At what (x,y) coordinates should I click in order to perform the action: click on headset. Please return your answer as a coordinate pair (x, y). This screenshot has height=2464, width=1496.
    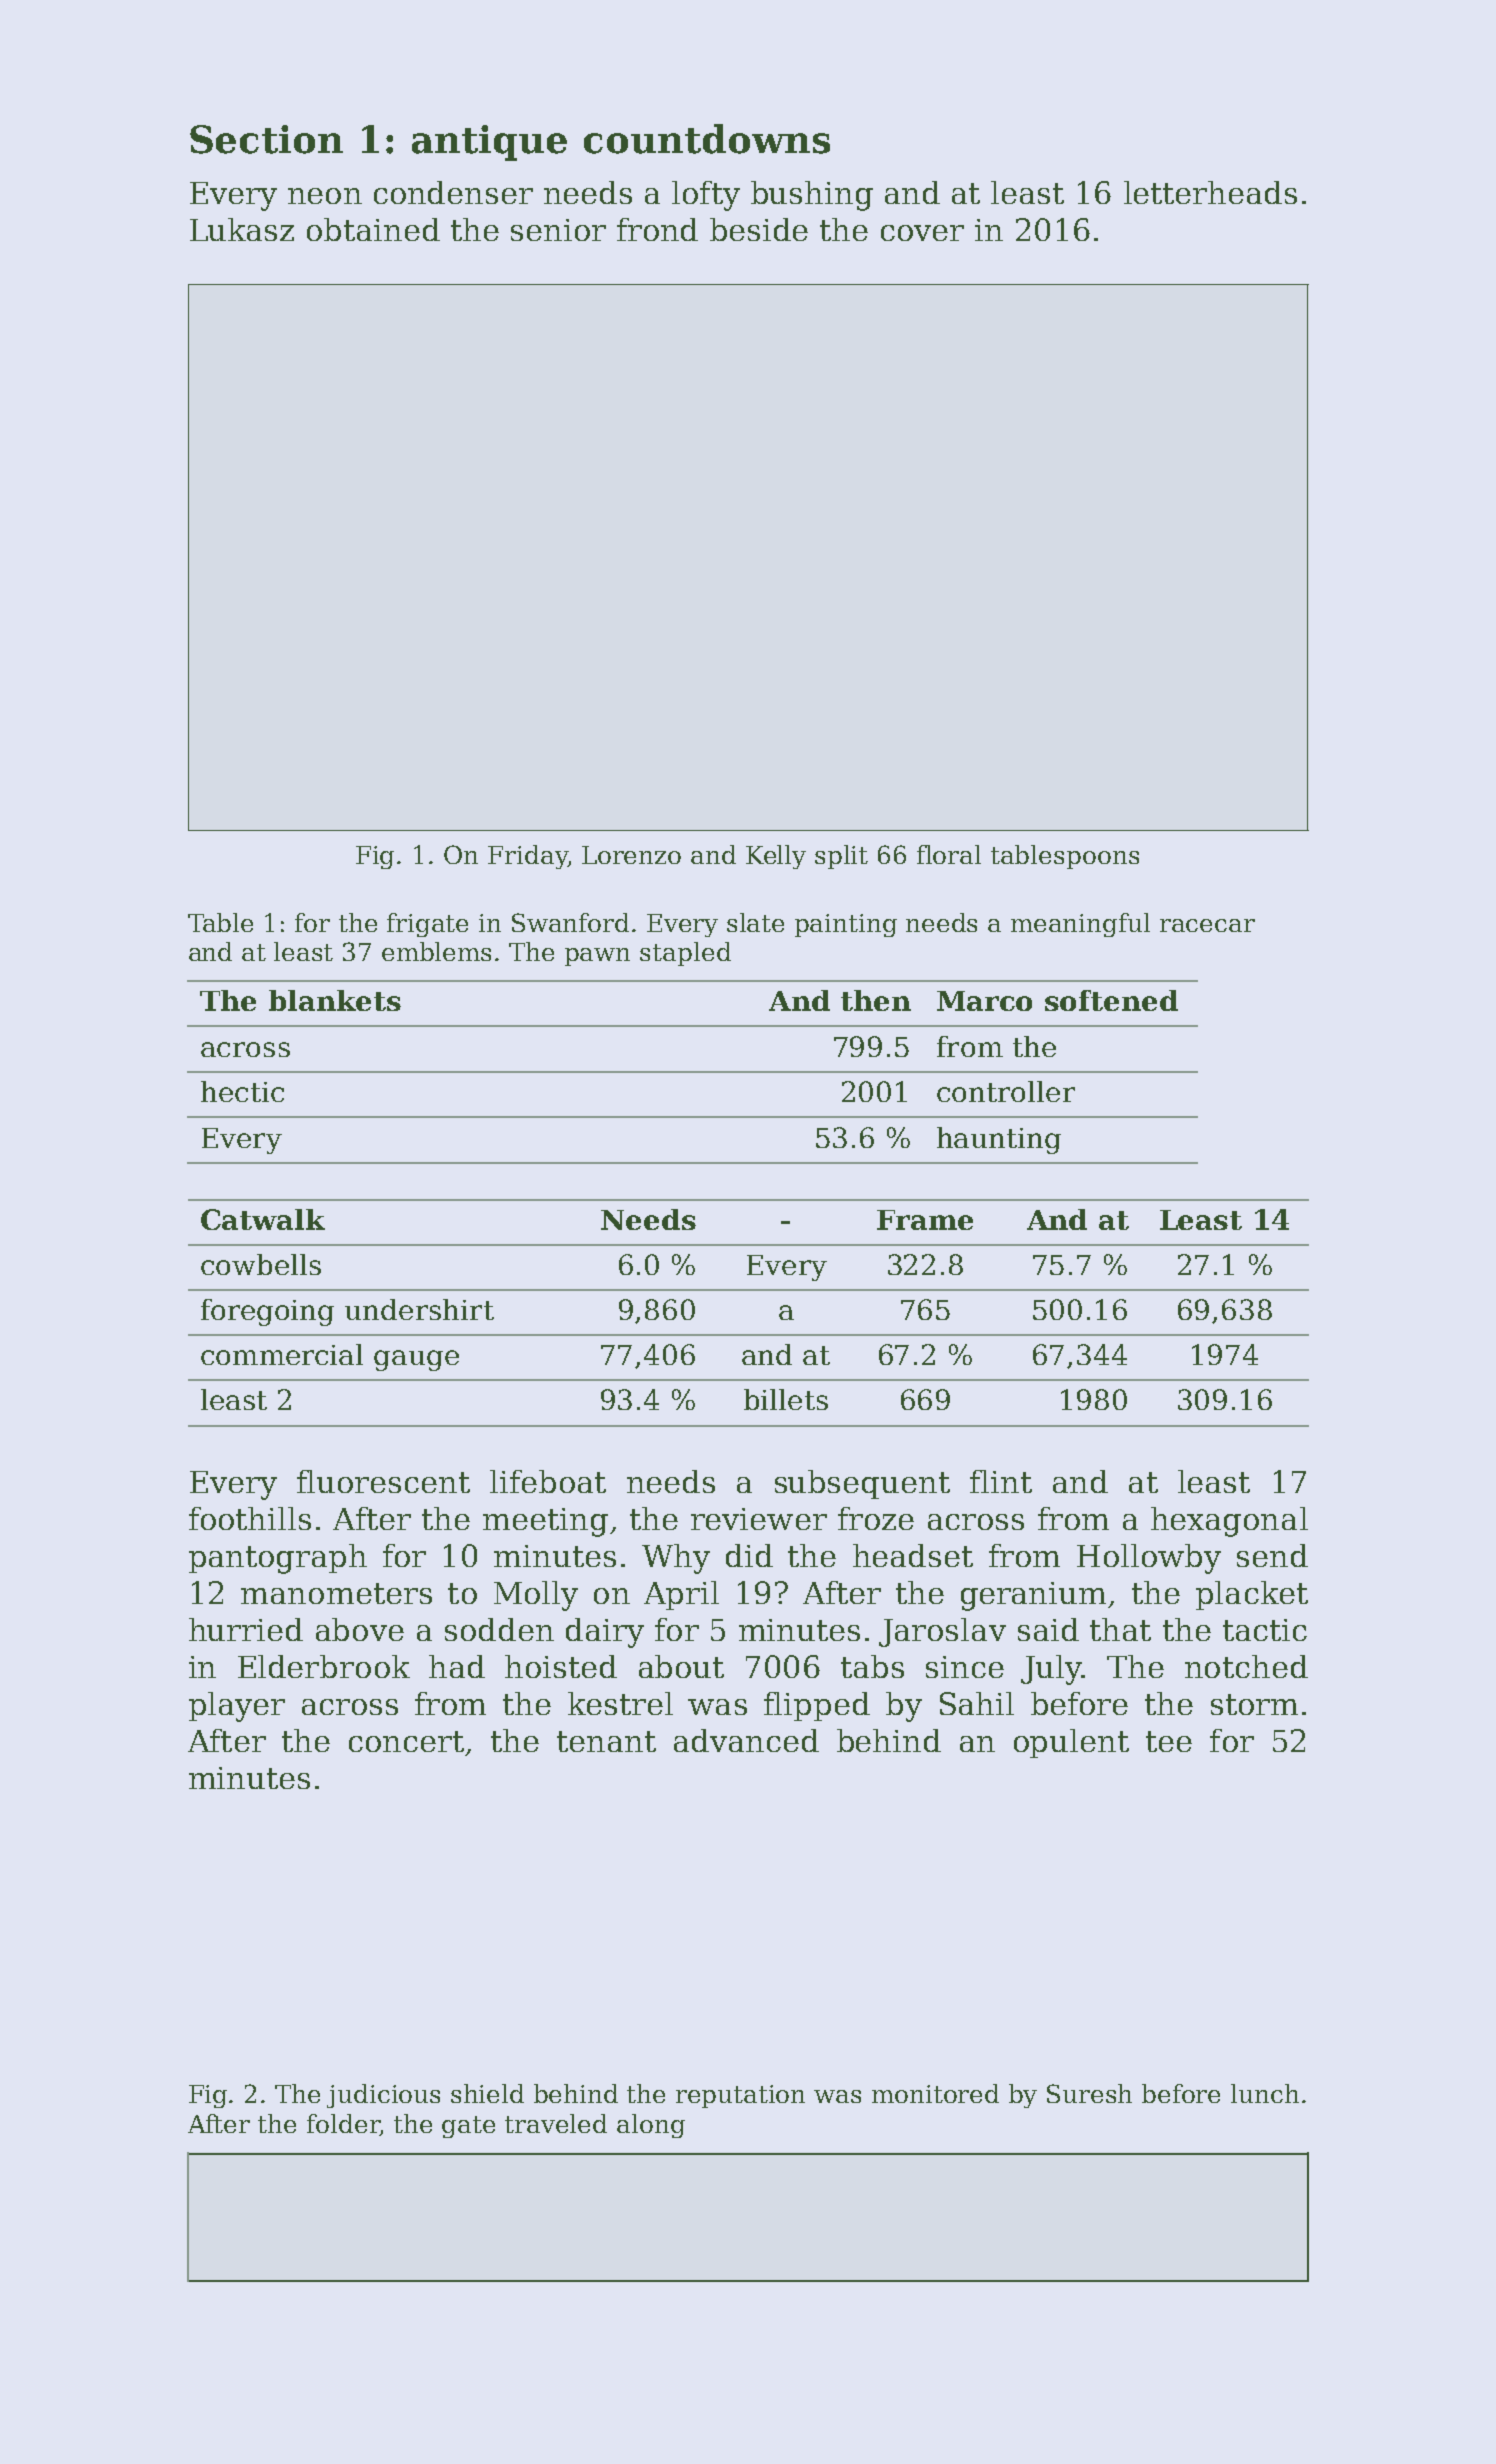
    Looking at the image, I should click on (913, 1555).
